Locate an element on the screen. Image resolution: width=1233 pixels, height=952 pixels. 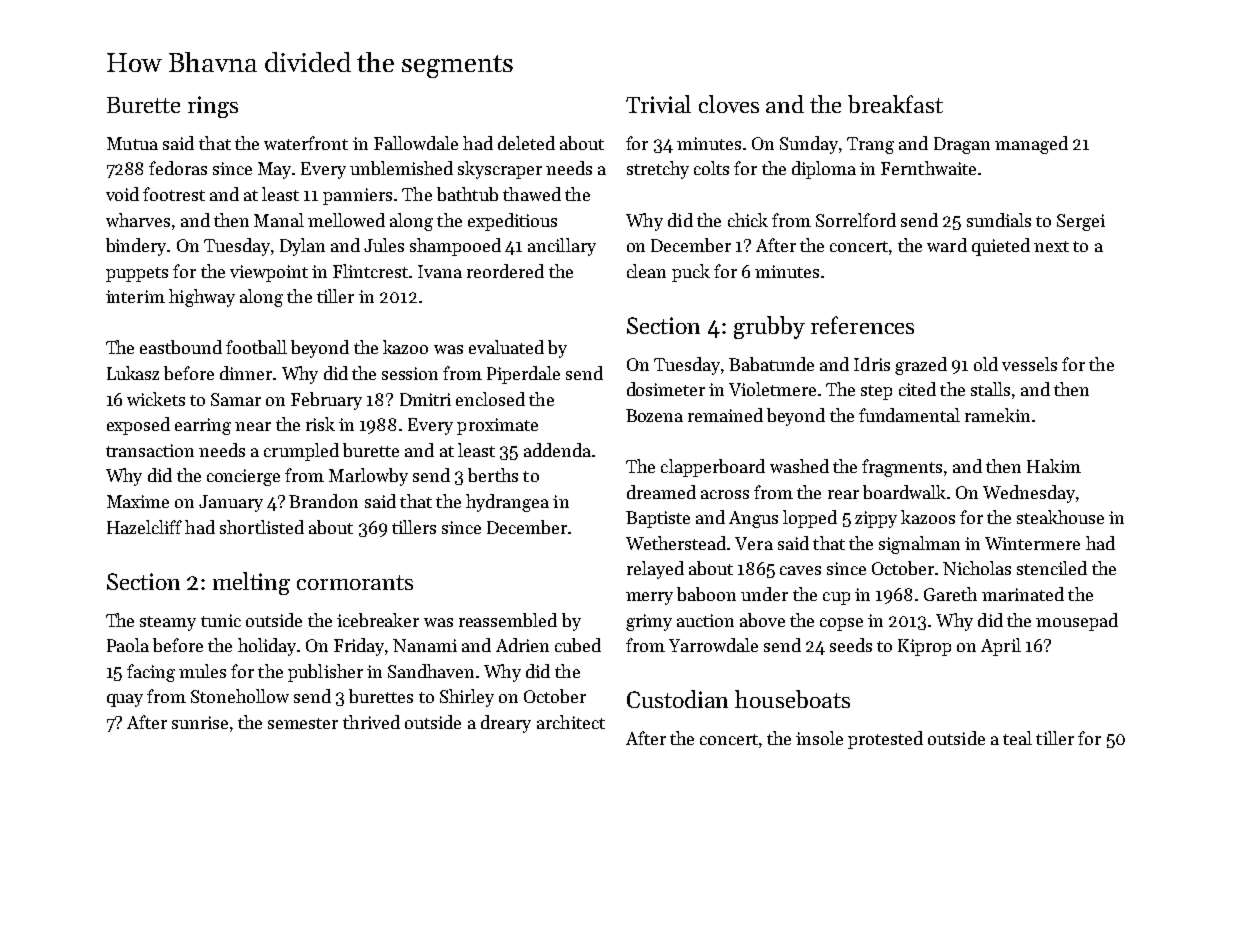
rings is located at coordinates (213, 107).
